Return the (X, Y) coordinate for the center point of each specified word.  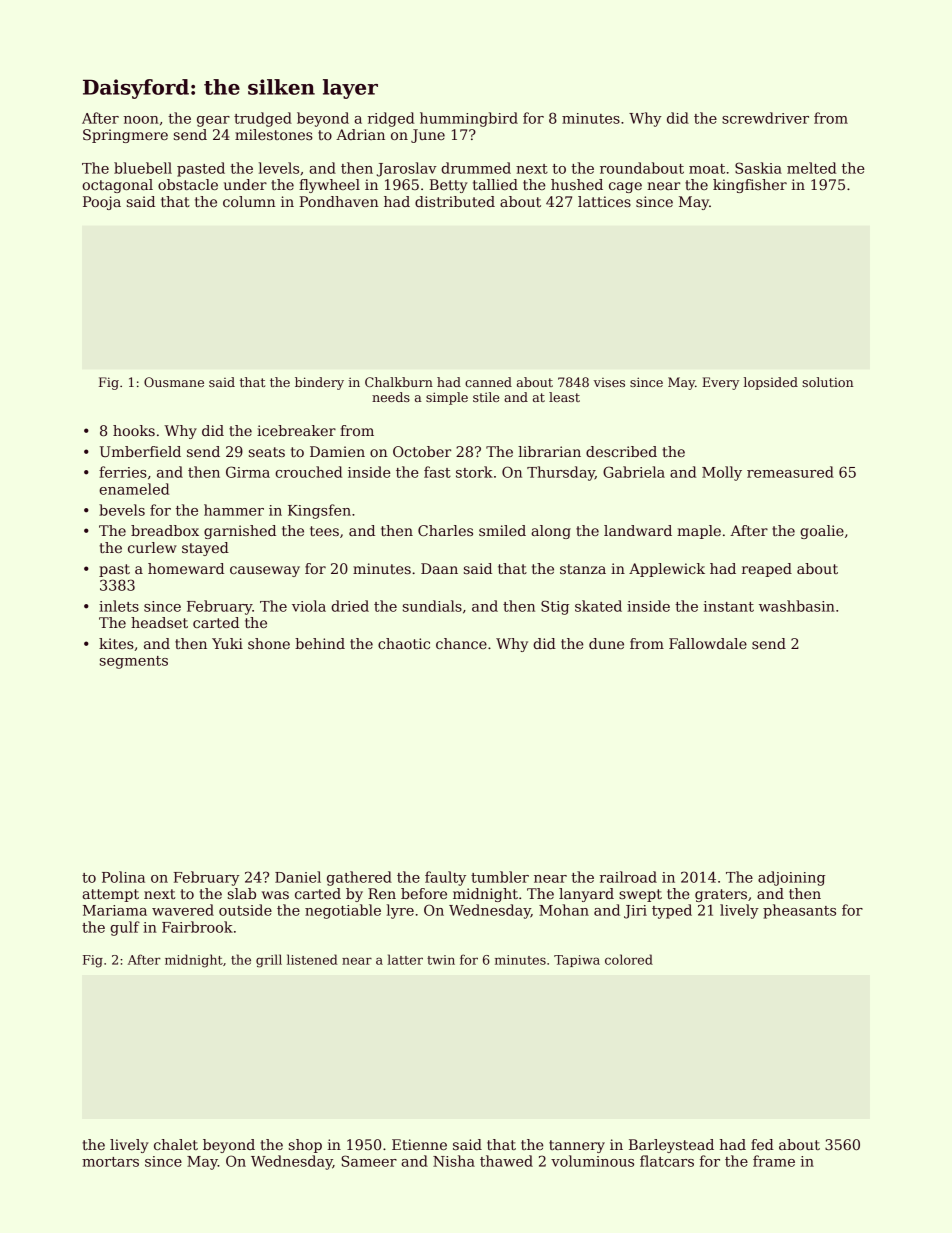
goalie (822, 532)
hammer (234, 510)
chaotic (404, 643)
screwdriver (765, 118)
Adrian (360, 134)
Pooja (102, 203)
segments (134, 662)
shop (305, 1146)
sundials (432, 606)
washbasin (797, 606)
